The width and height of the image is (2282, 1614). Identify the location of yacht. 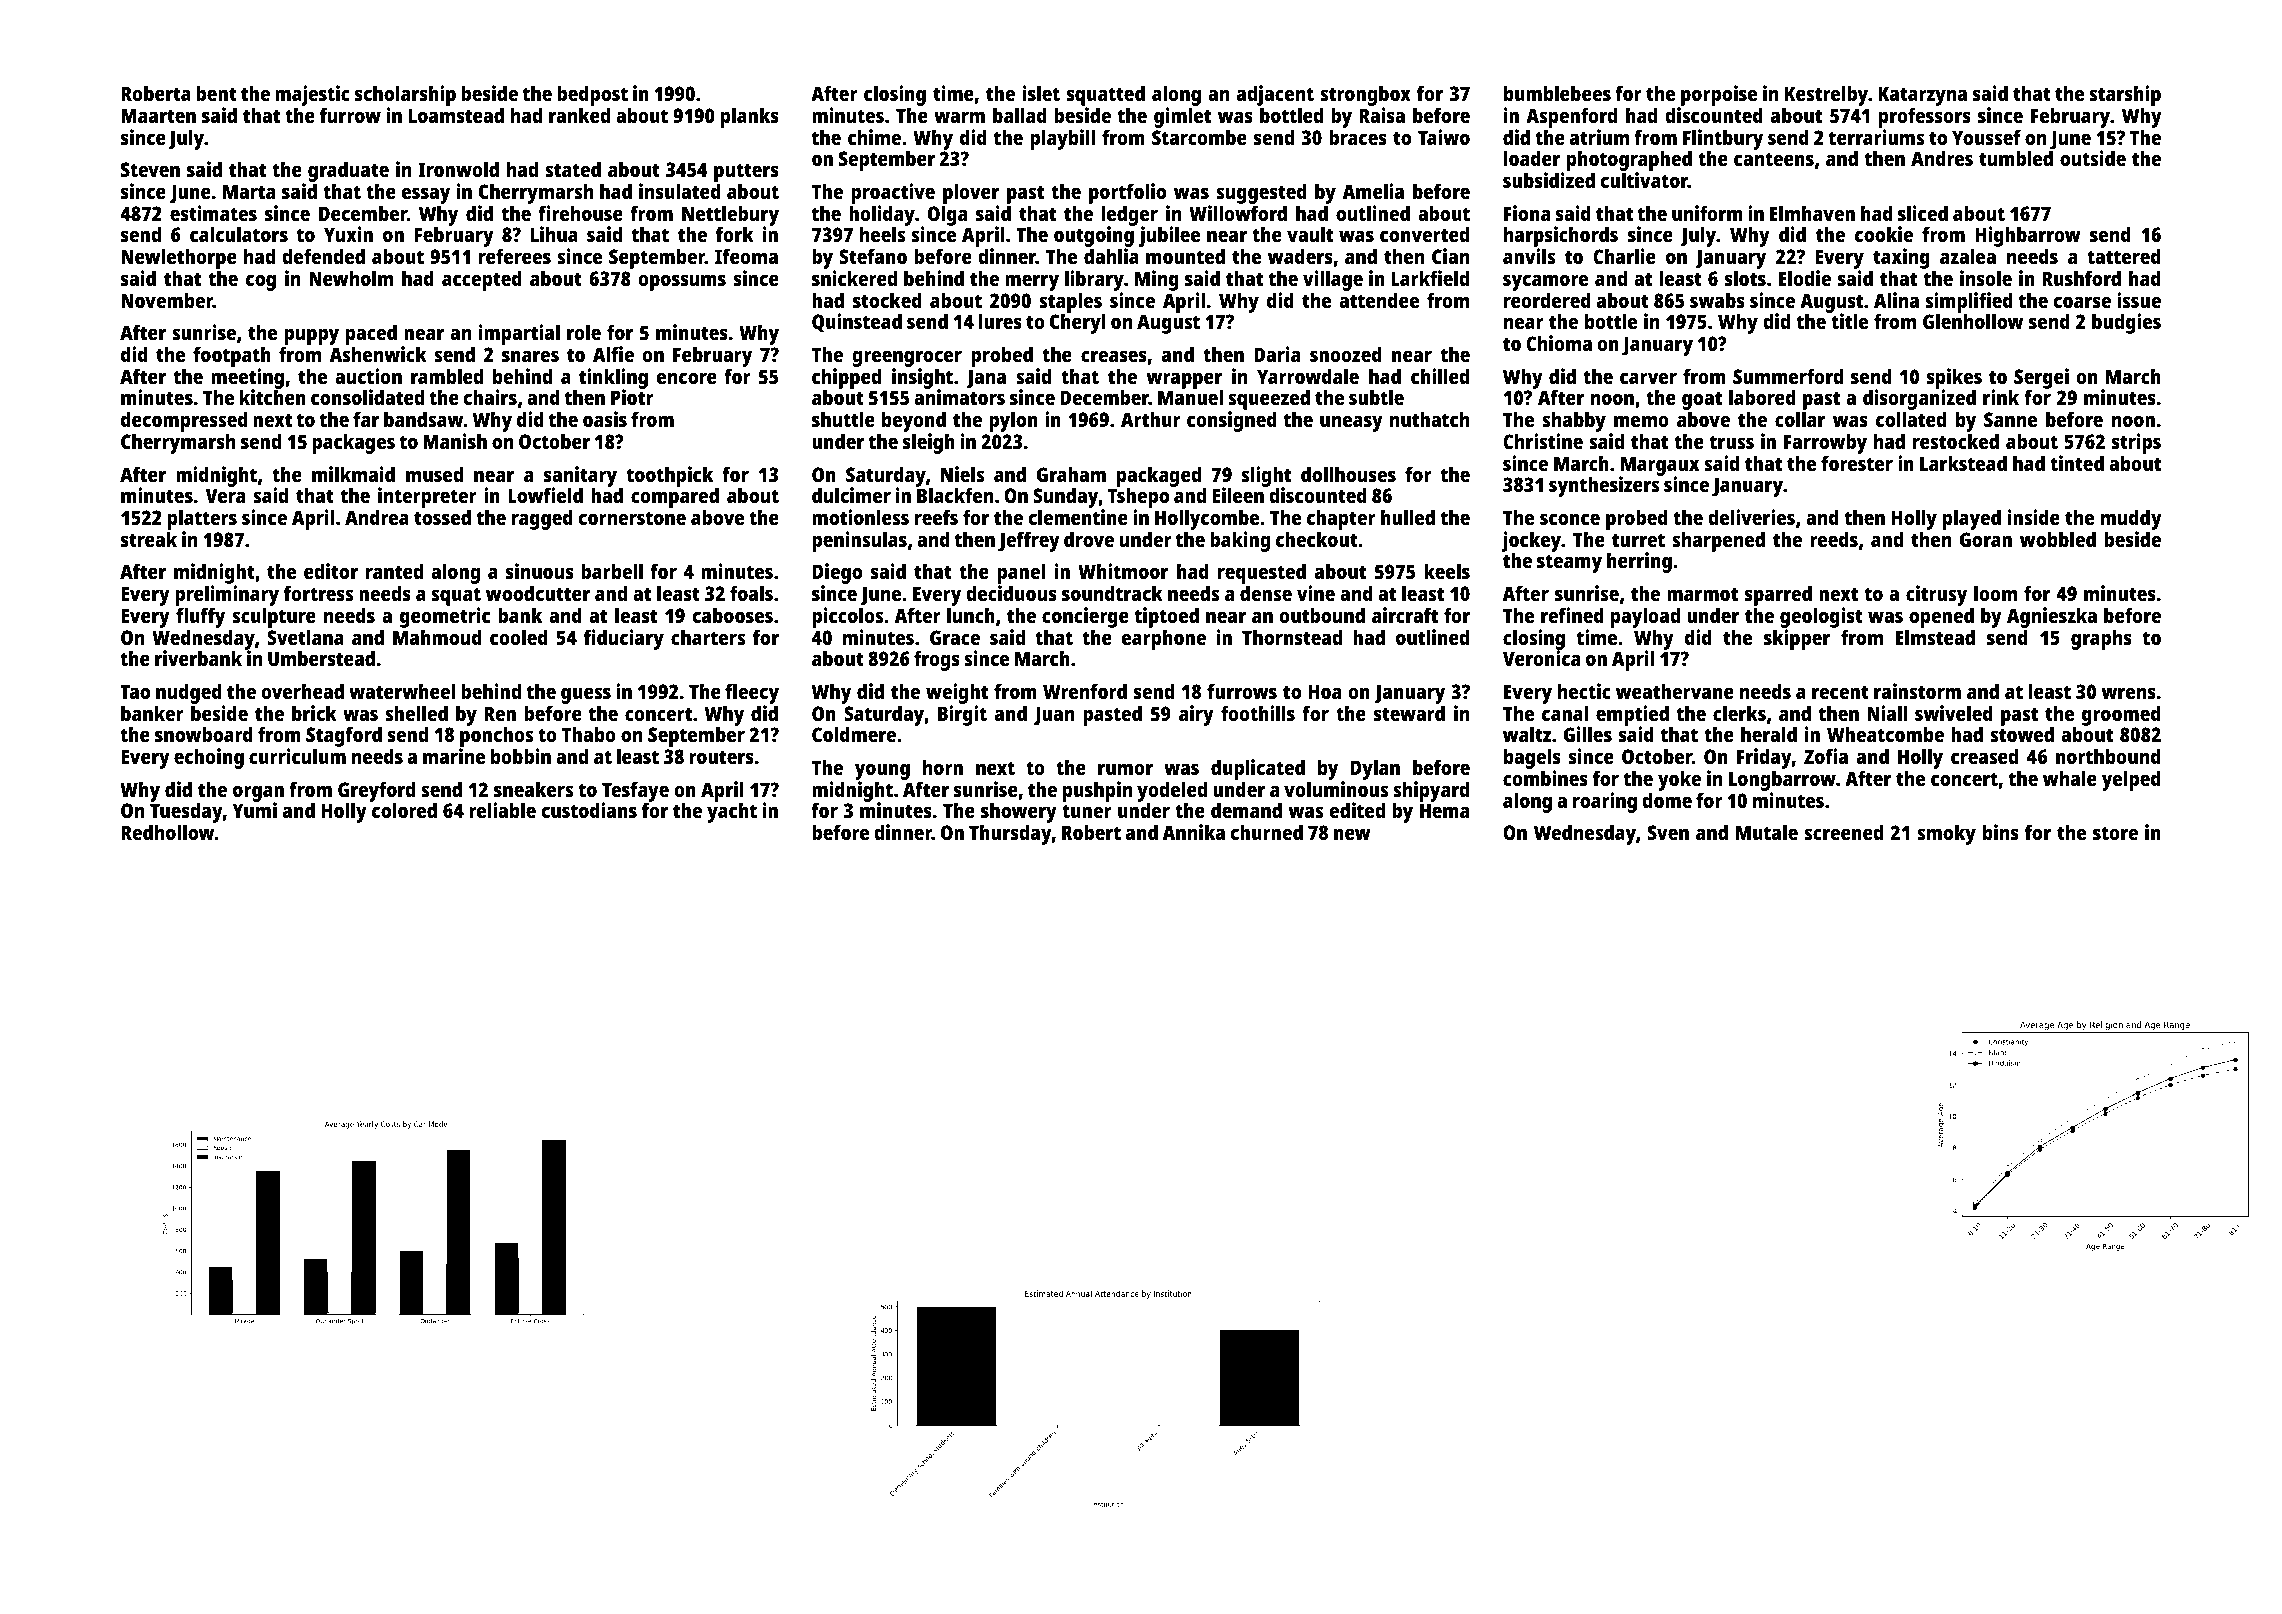
(732, 813).
